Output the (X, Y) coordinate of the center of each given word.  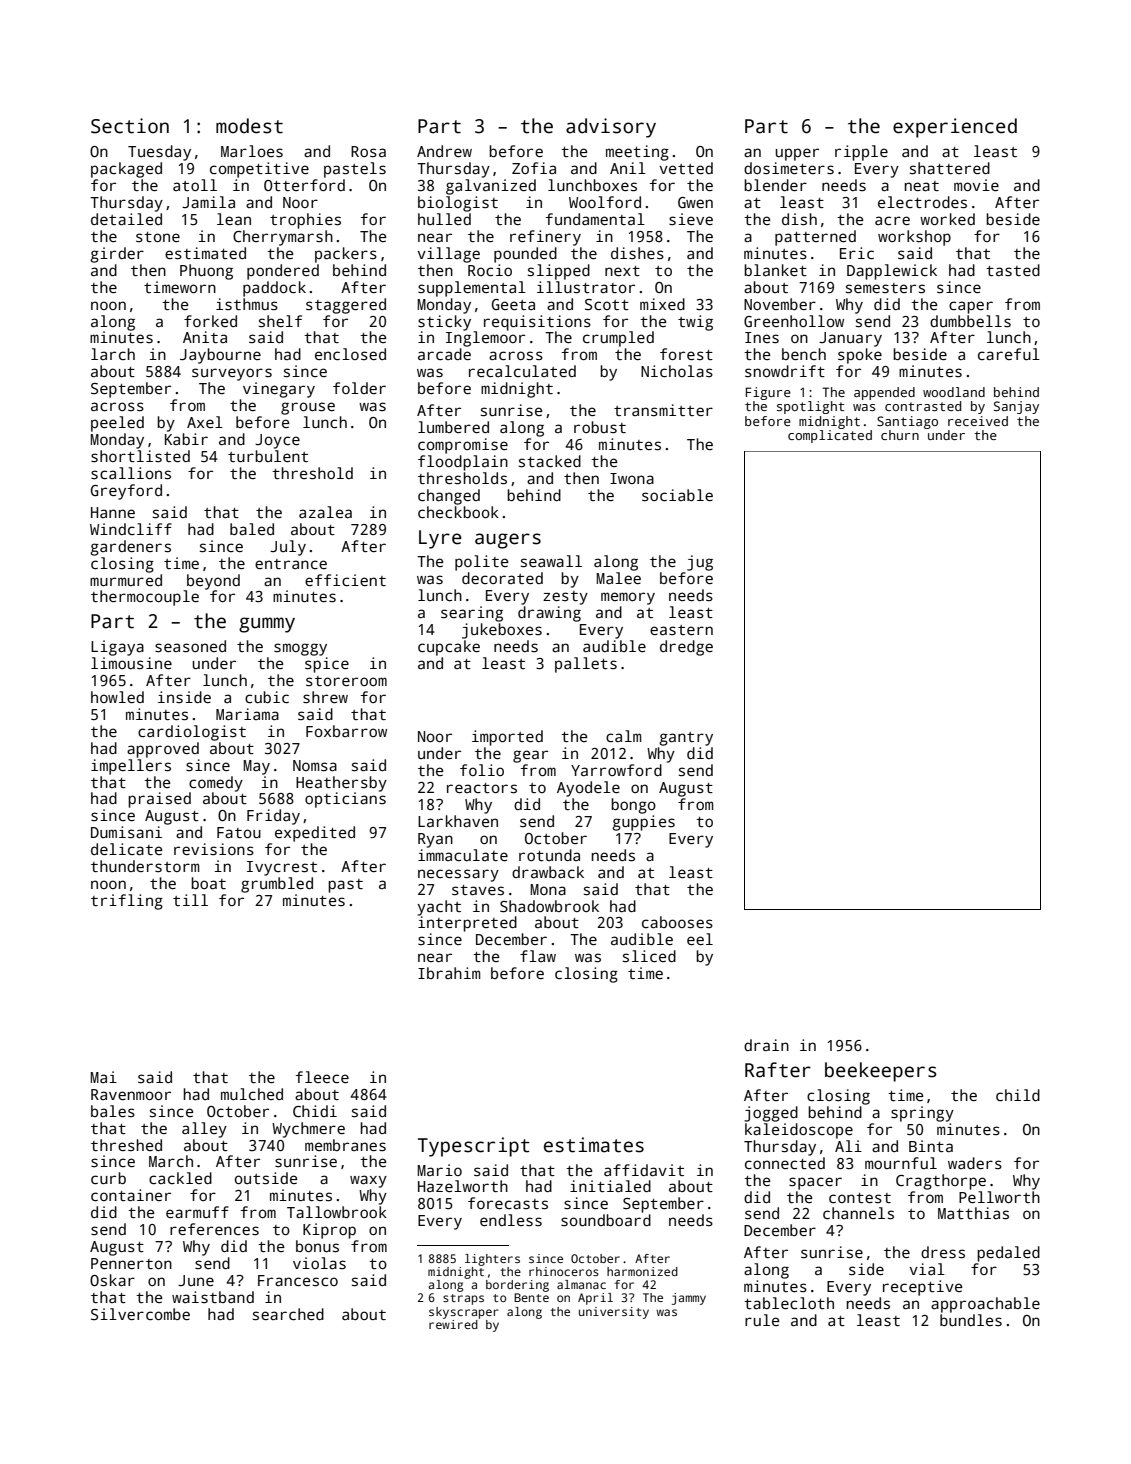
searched (288, 1314)
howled (117, 697)
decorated (502, 578)
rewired (453, 1324)
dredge (686, 648)
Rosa (368, 151)
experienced (955, 128)
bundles (971, 1320)
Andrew (444, 151)
